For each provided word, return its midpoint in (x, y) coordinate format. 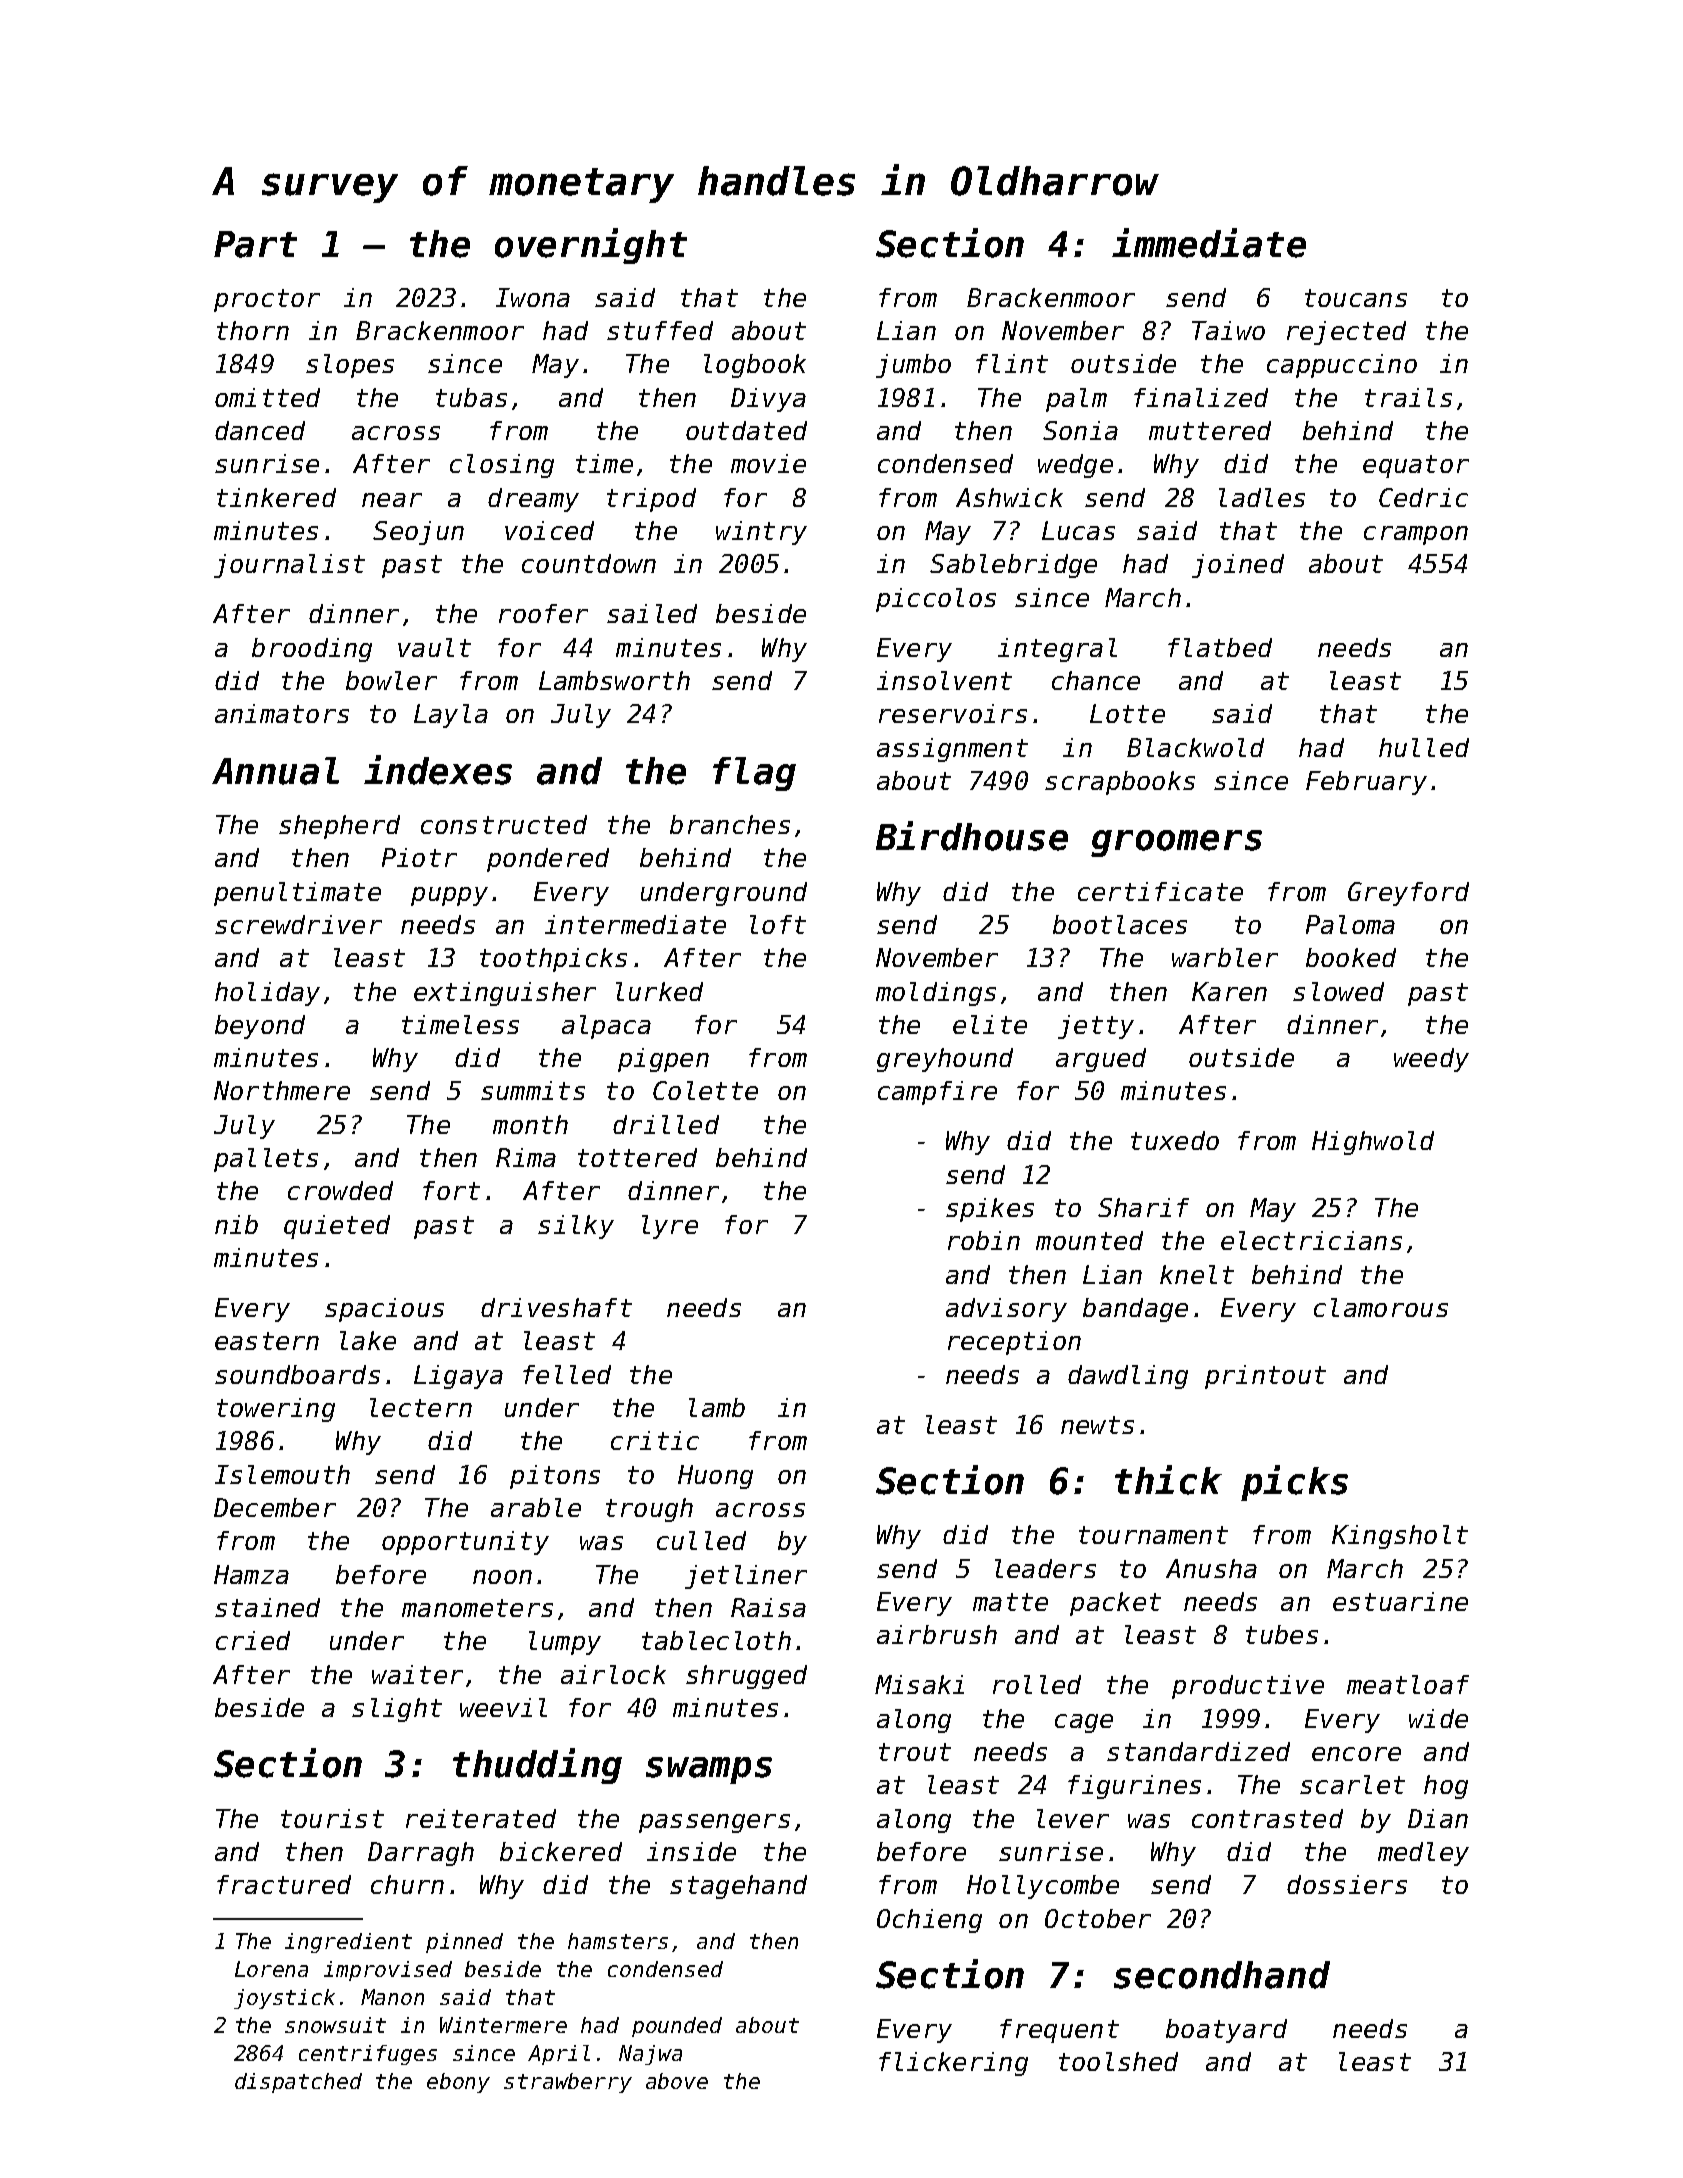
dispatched (298, 2083)
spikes (990, 1210)
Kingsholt (1400, 1537)
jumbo (913, 366)
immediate (1209, 243)
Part (255, 244)
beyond (260, 1027)
